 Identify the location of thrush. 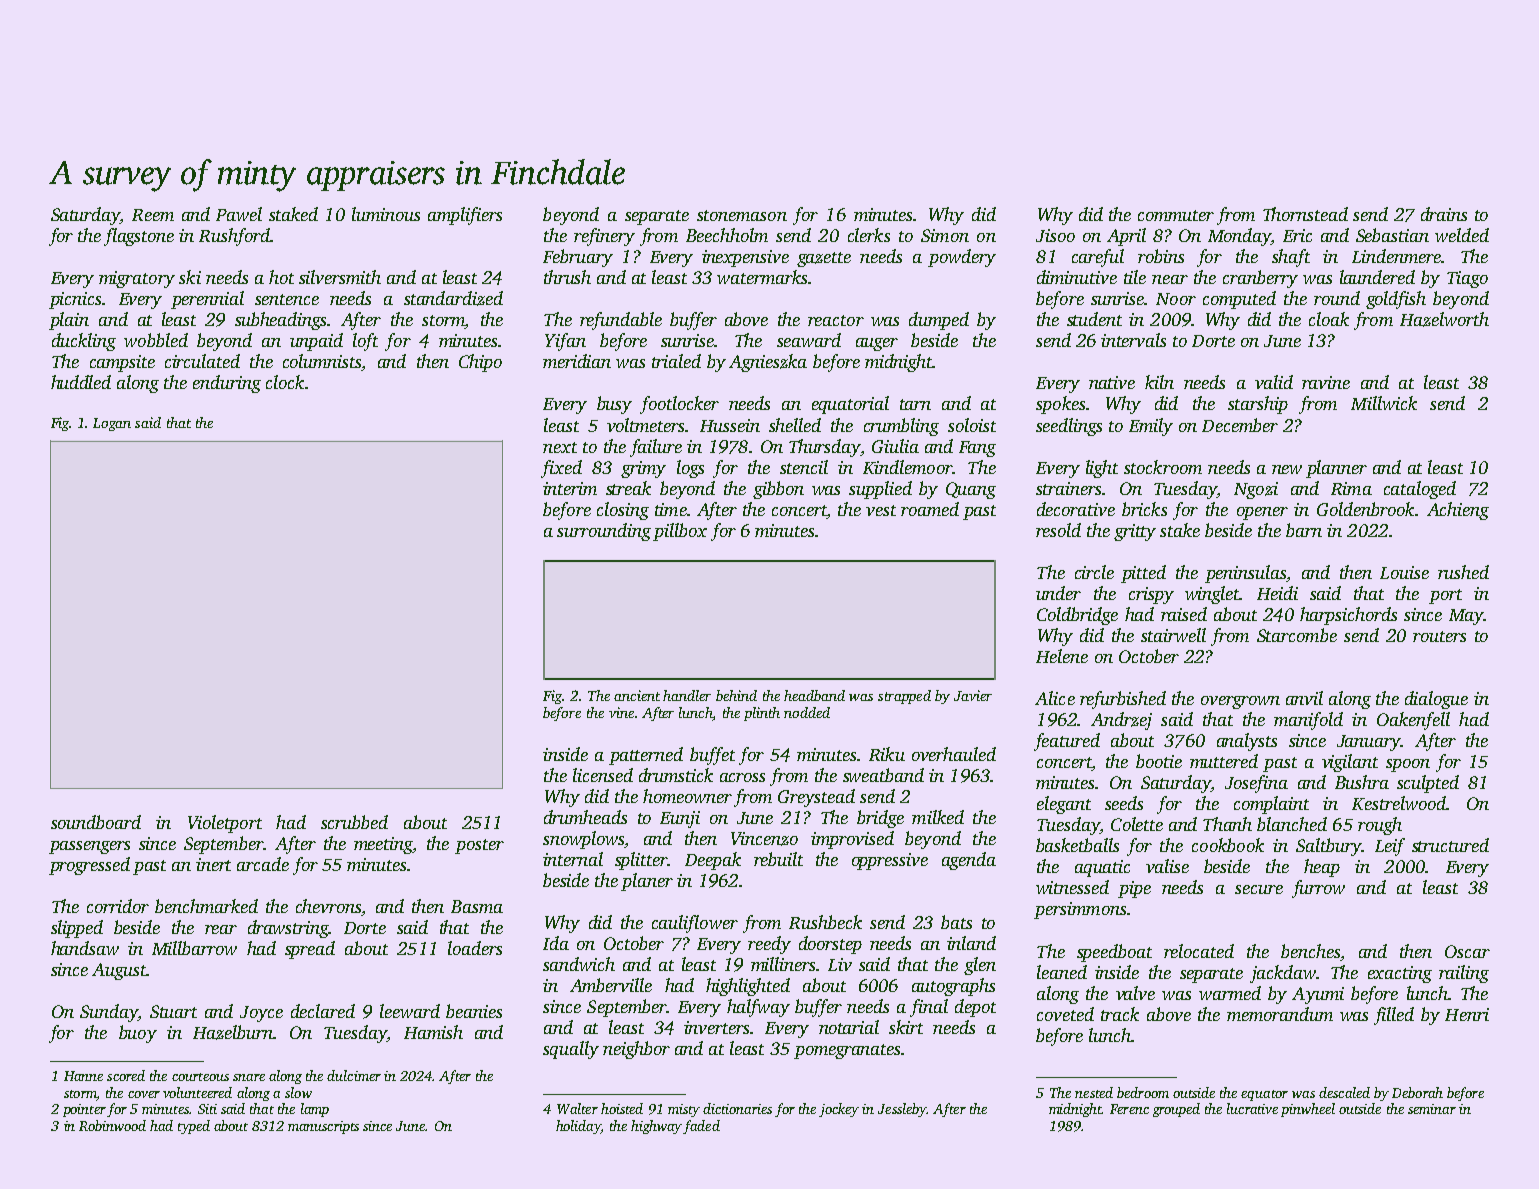
(567, 277).
